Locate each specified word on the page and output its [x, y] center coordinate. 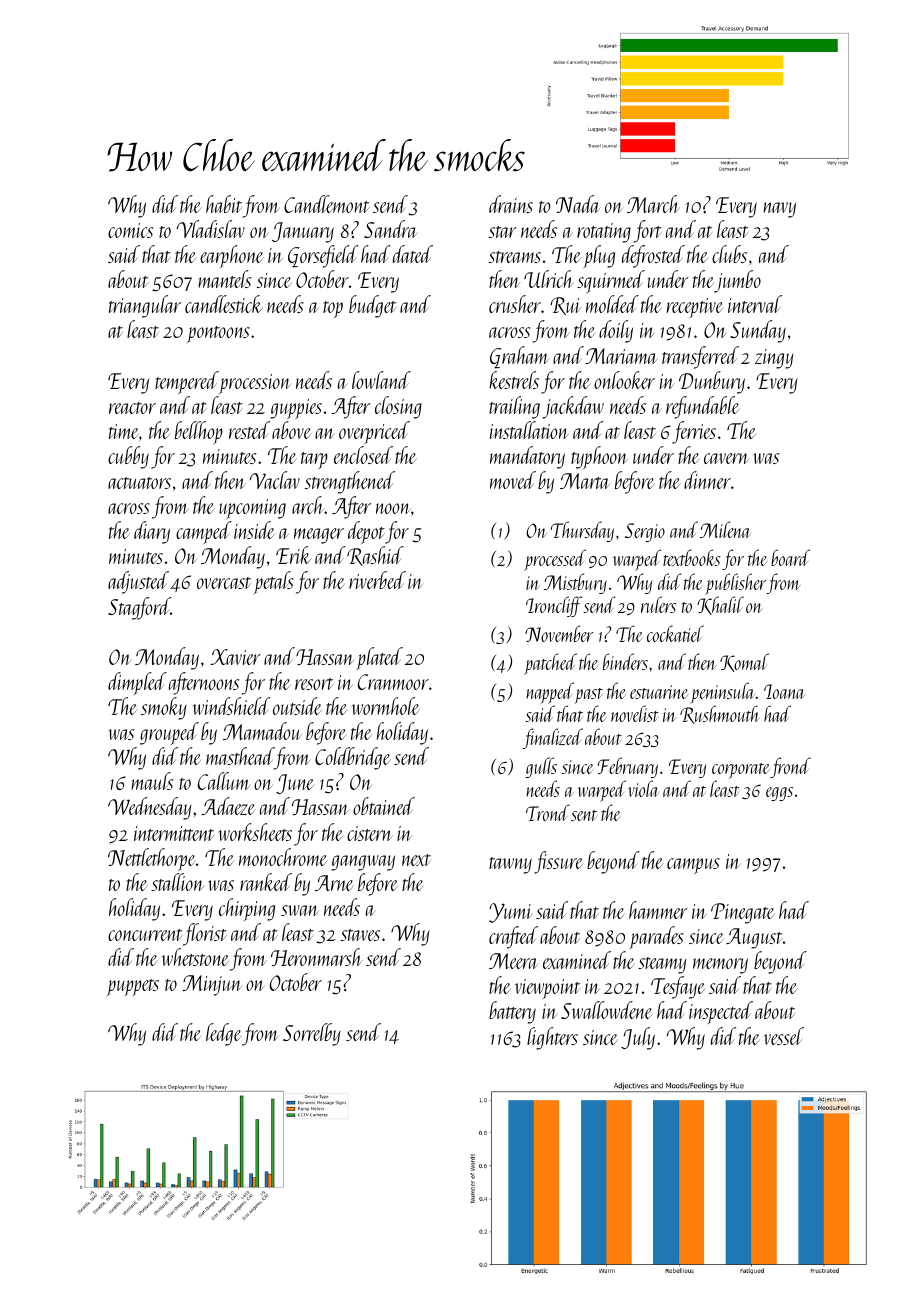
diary [152, 532]
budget [372, 306]
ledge [224, 1034]
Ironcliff [554, 606]
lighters [552, 1038]
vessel [784, 1036]
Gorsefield [323, 256]
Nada [578, 204]
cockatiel [675, 633]
